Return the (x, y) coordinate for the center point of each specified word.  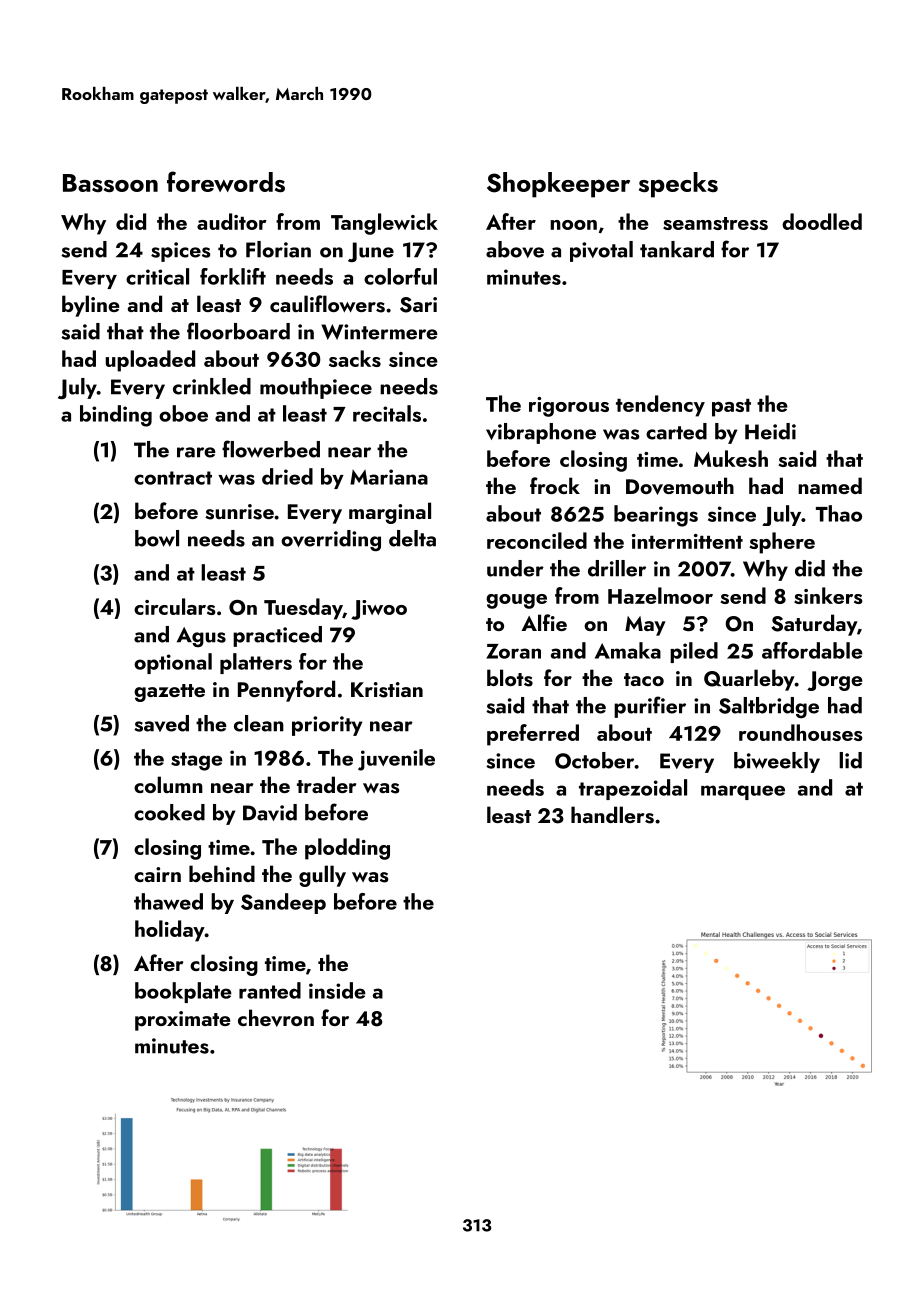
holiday (170, 931)
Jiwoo (379, 610)
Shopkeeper (558, 185)
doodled (822, 221)
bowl (157, 538)
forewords (226, 181)
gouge (516, 601)
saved (161, 723)
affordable (812, 650)
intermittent (687, 541)
